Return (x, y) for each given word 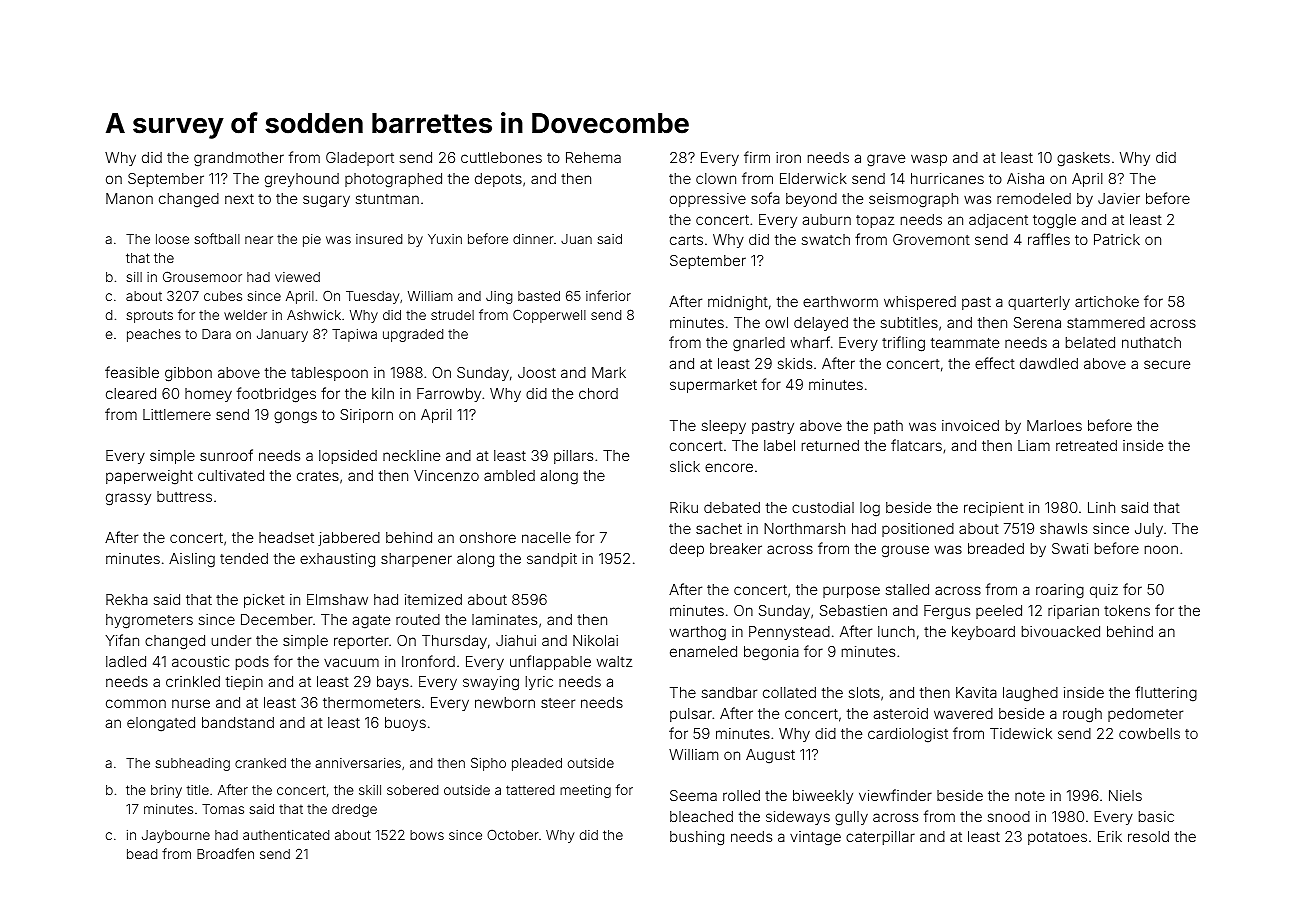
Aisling (192, 560)
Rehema (593, 157)
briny (166, 791)
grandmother (239, 159)
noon (1161, 549)
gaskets (1083, 159)
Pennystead (789, 633)
